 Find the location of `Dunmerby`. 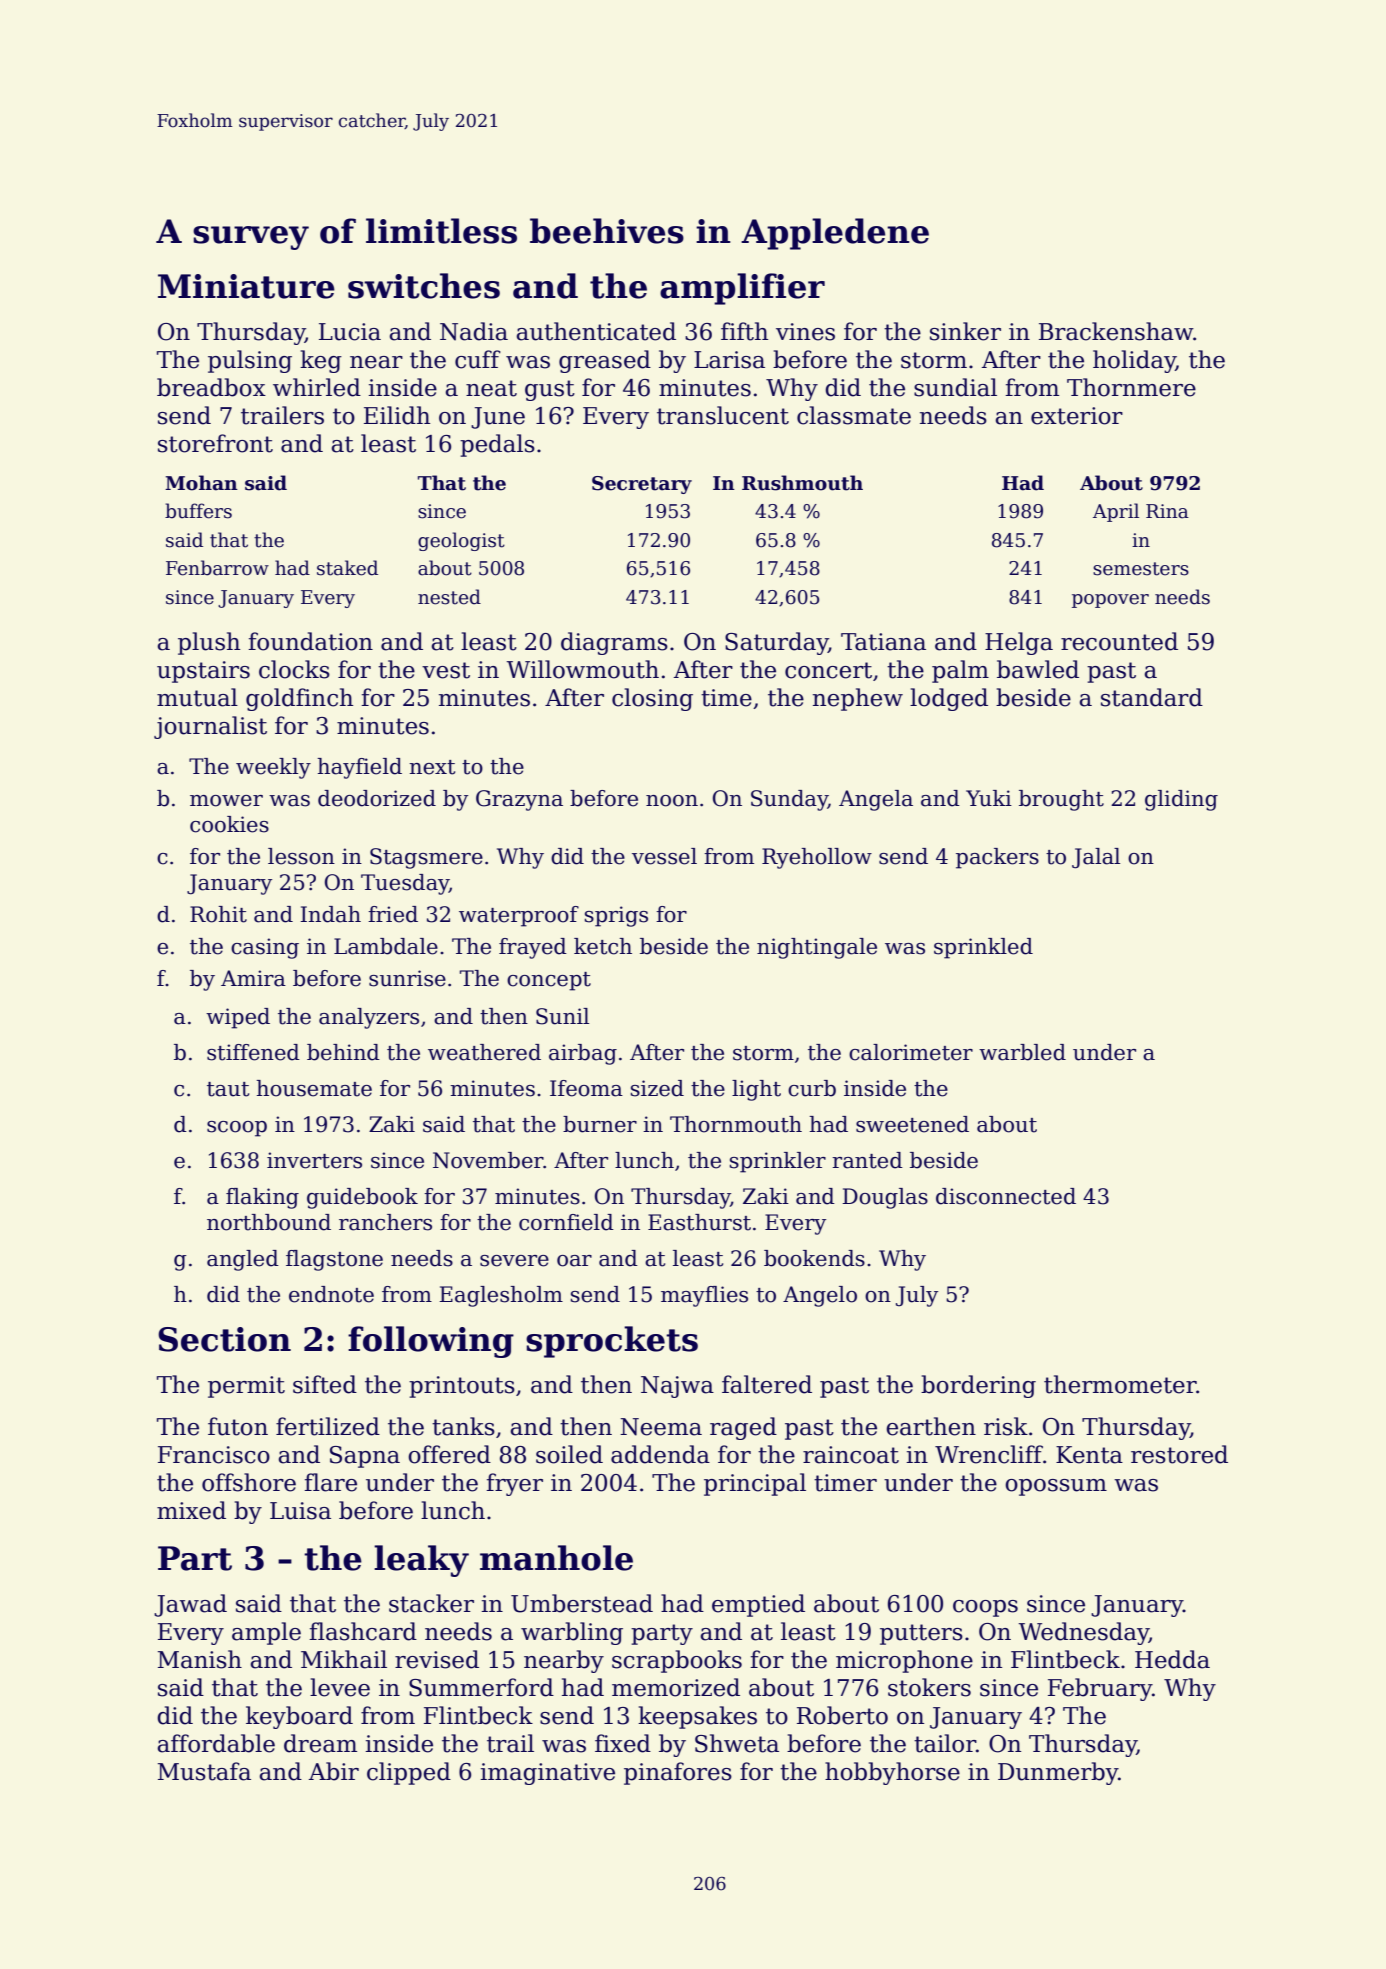

Dunmerby is located at coordinates (1058, 1773).
